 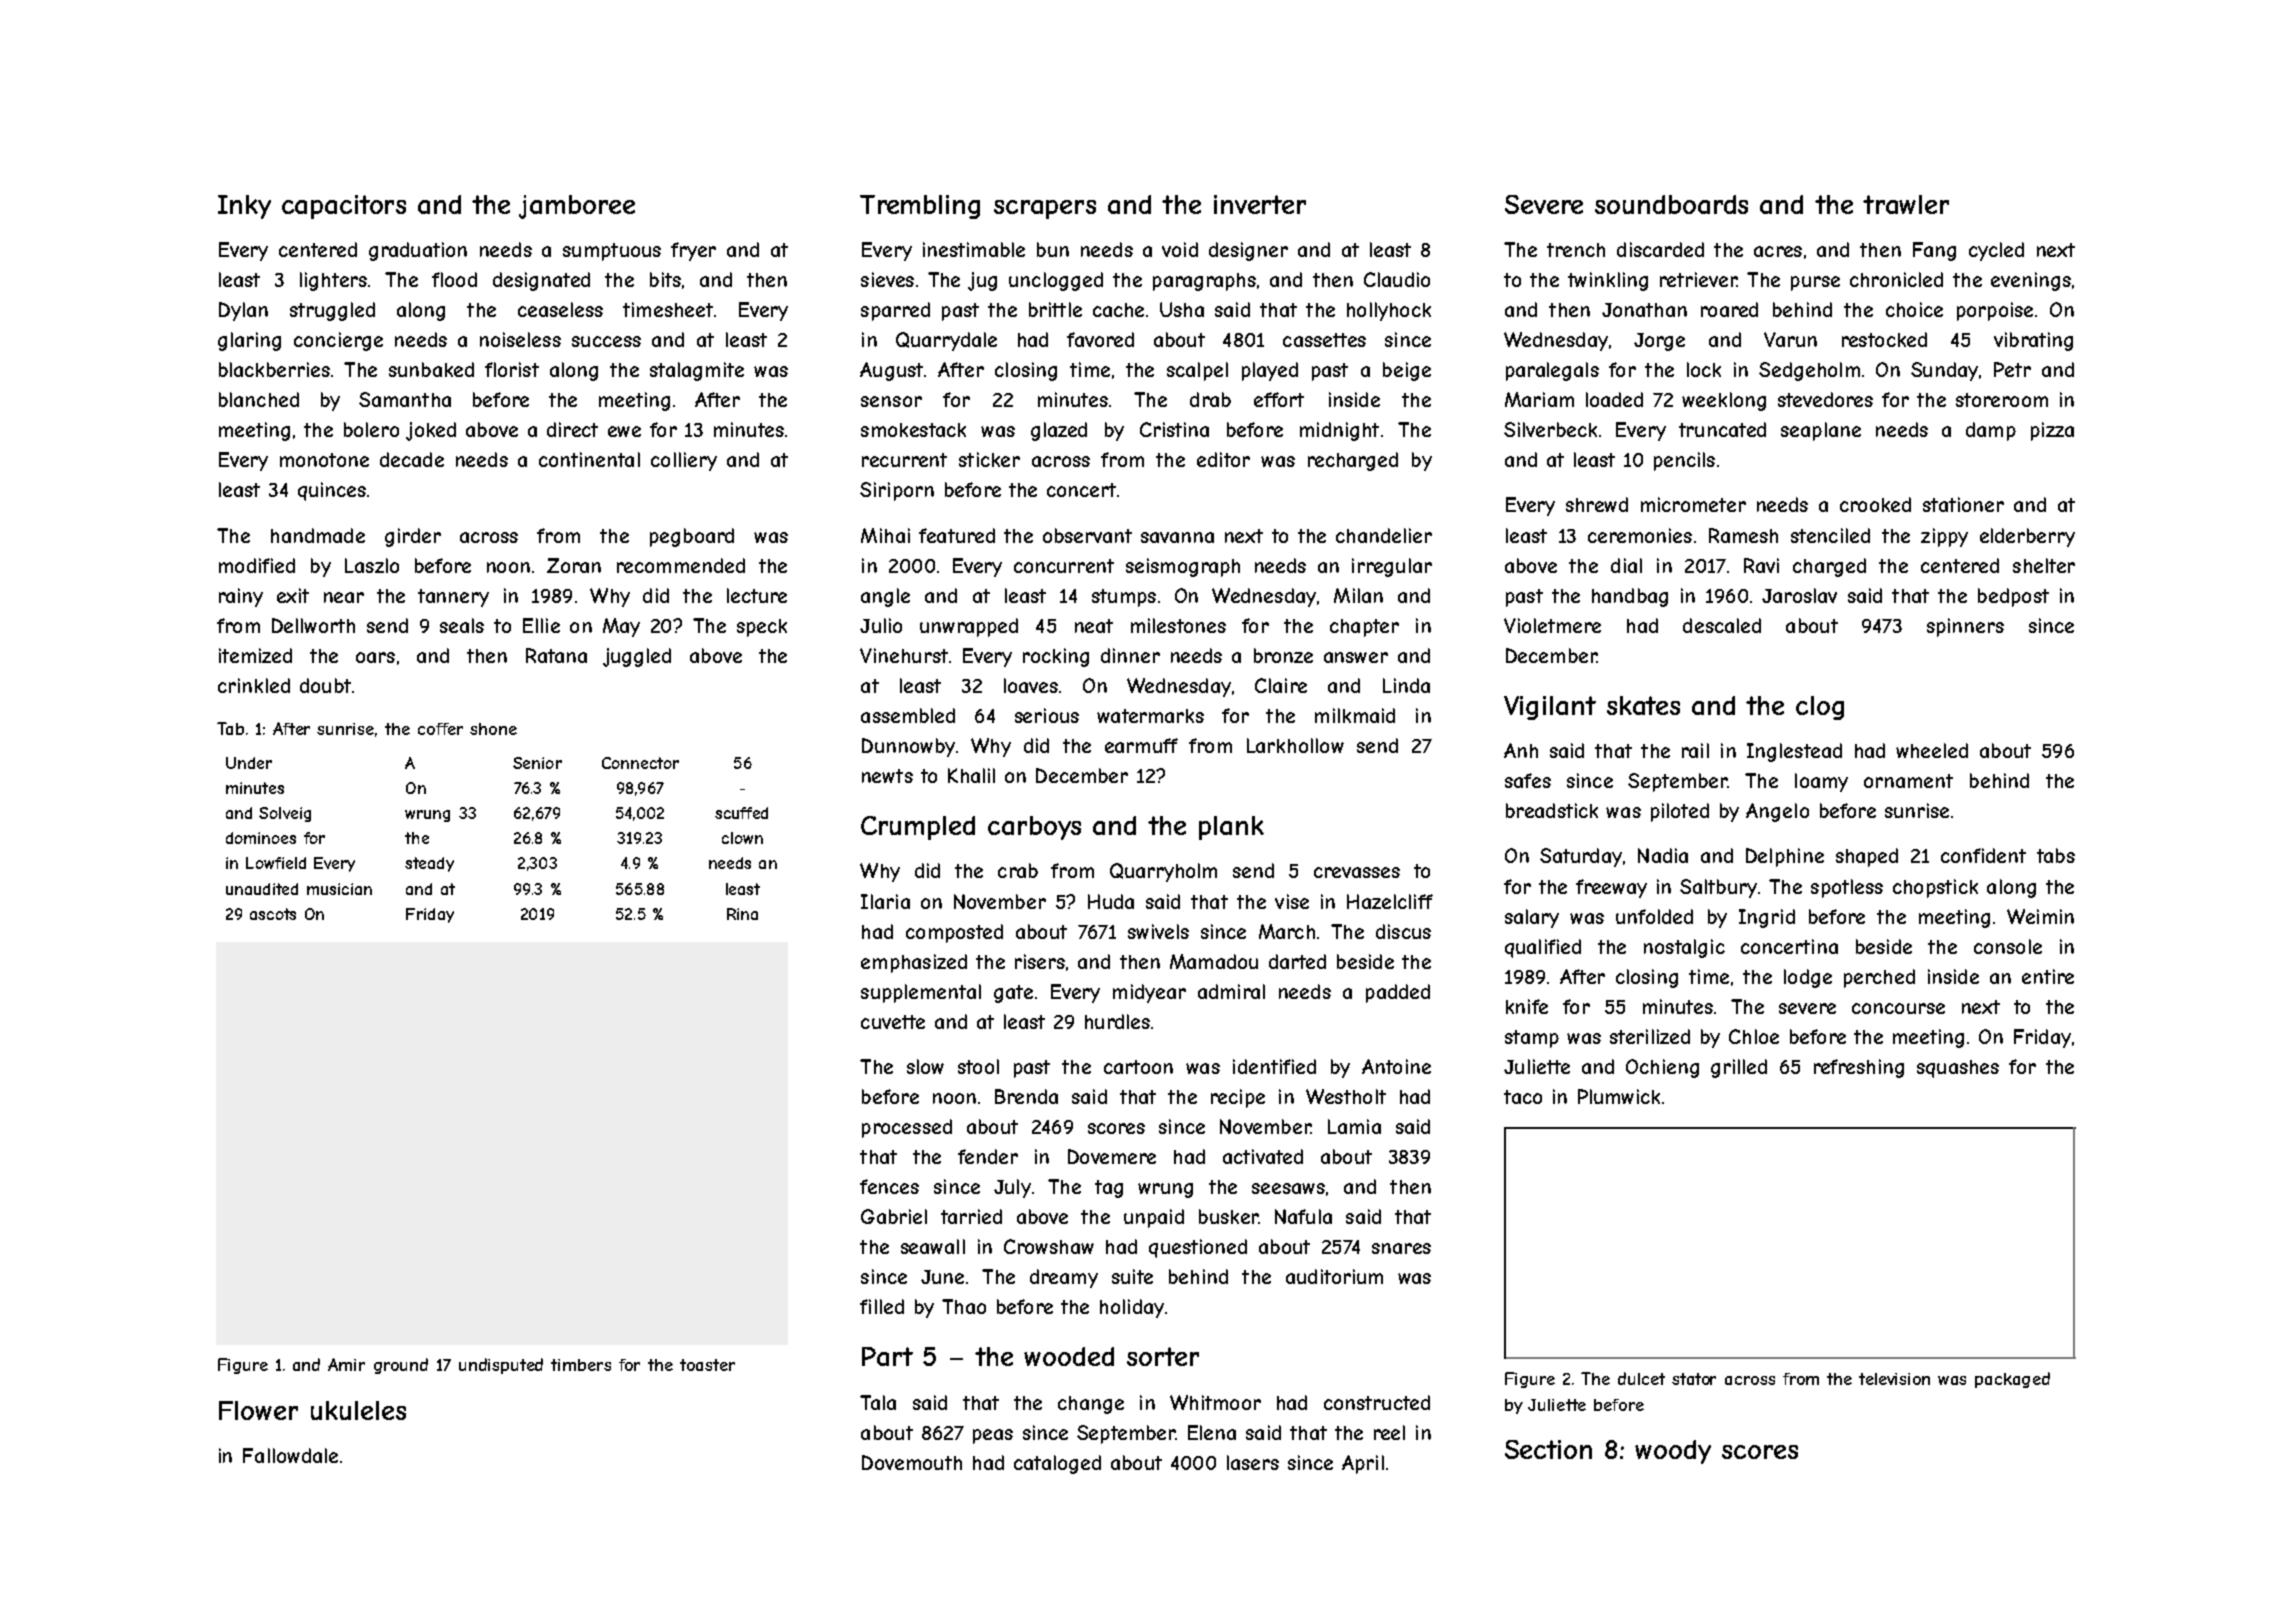 What do you see at coordinates (462, 625) in the page?
I see `seals` at bounding box center [462, 625].
